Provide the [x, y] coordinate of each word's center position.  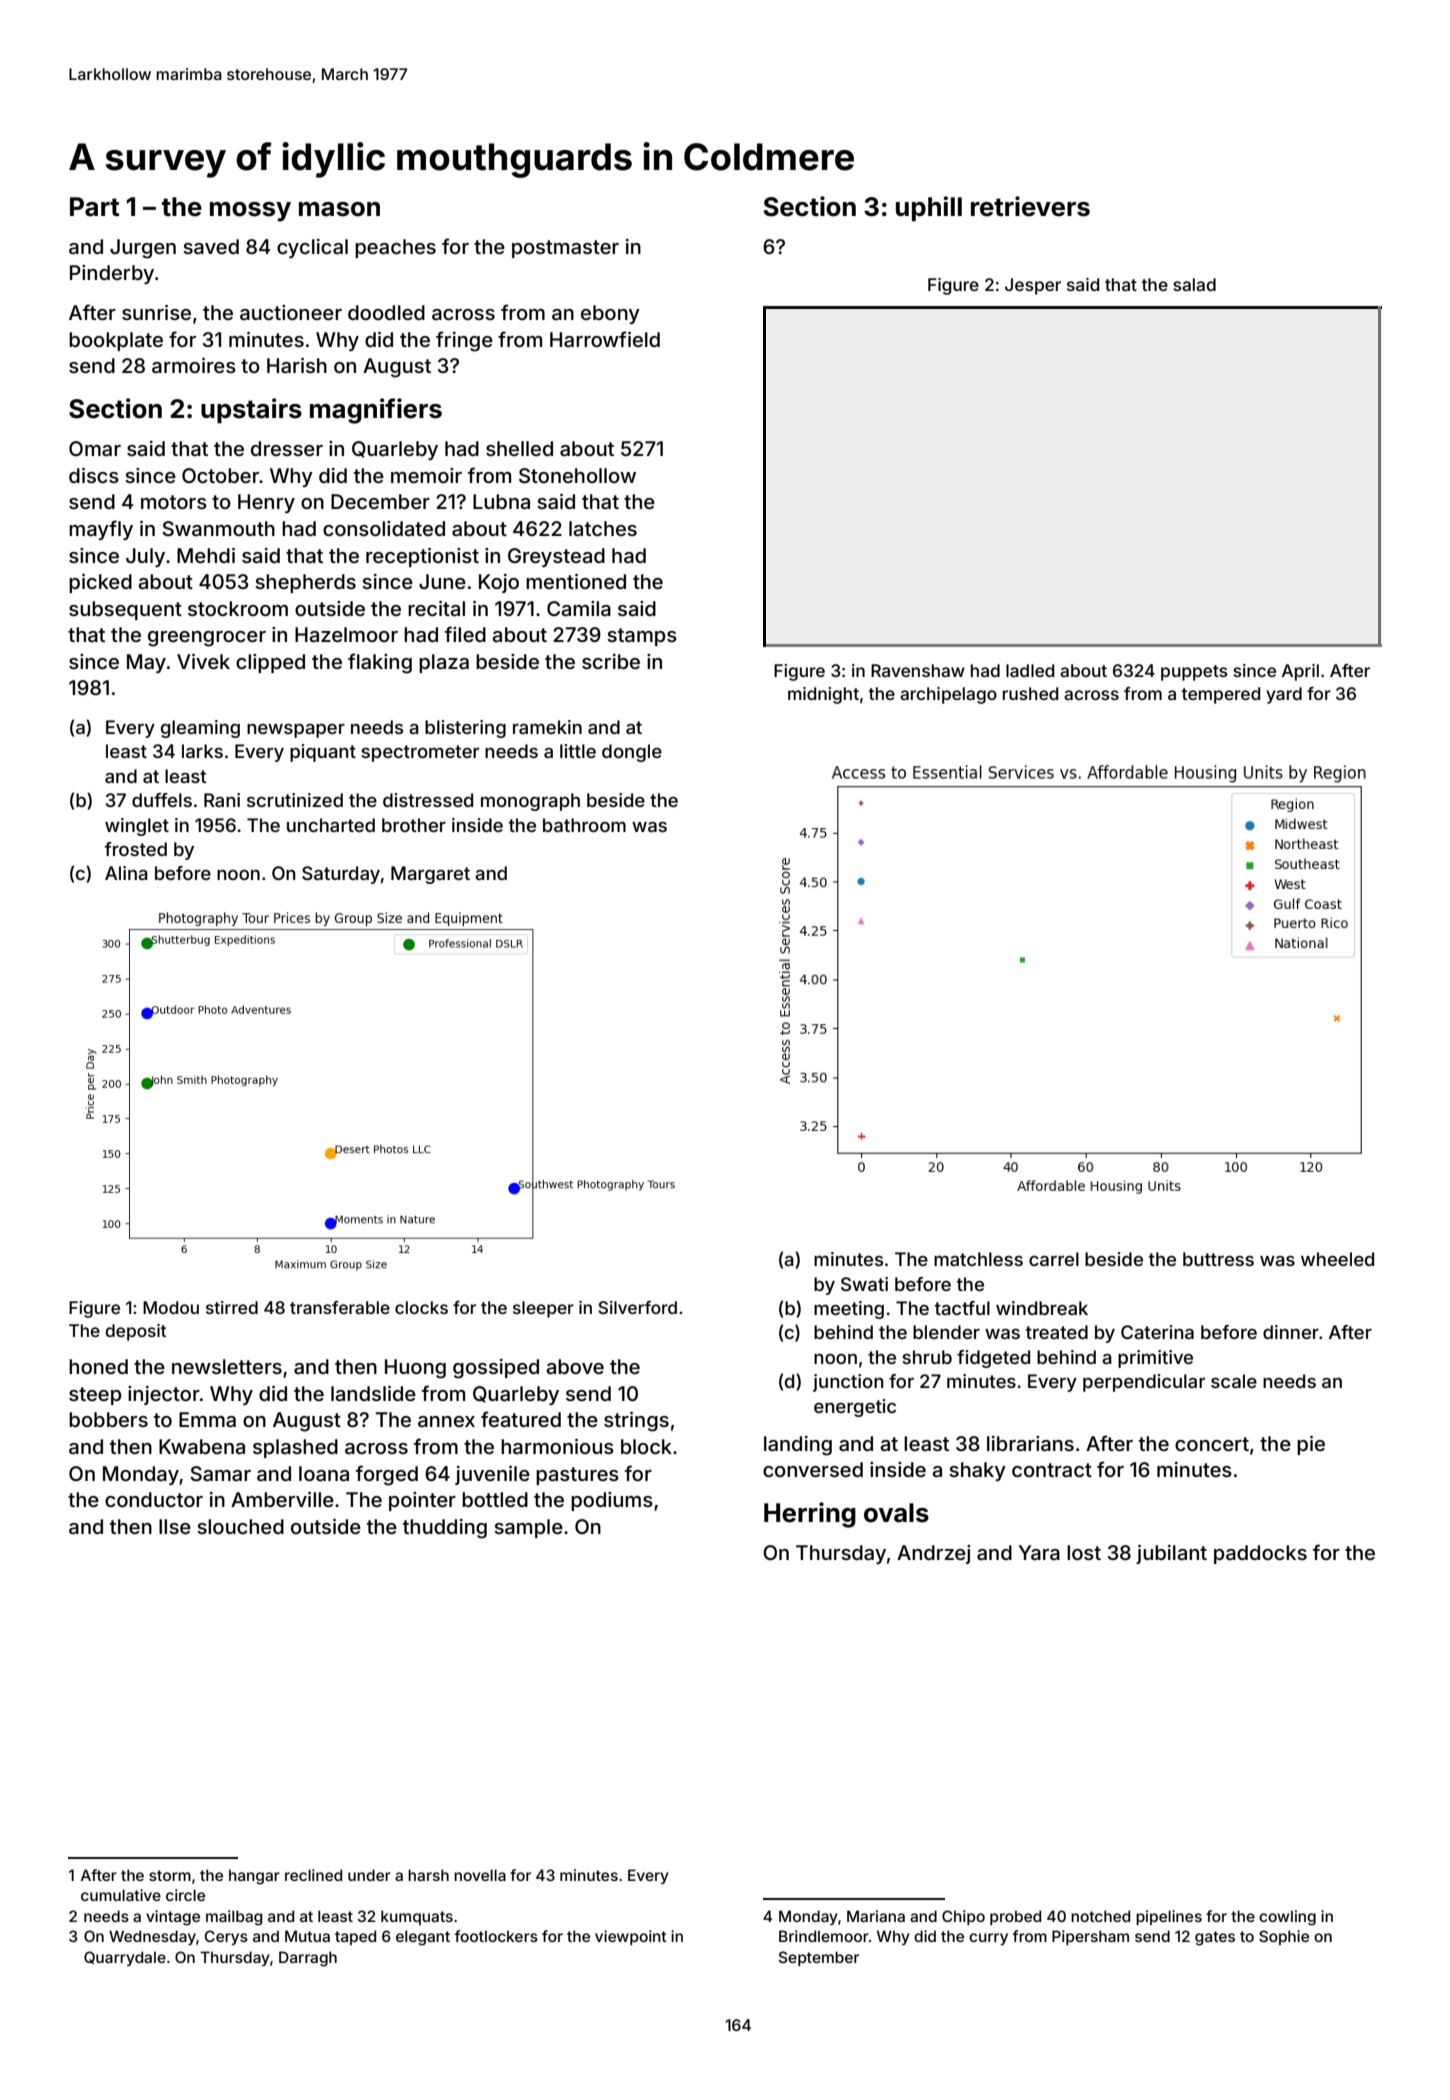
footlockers [496, 1936]
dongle [632, 753]
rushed [1030, 693]
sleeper [543, 1309]
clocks [421, 1307]
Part [94, 207]
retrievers [1030, 206]
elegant [423, 1938]
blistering [465, 729]
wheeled [1337, 1259]
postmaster [565, 249]
